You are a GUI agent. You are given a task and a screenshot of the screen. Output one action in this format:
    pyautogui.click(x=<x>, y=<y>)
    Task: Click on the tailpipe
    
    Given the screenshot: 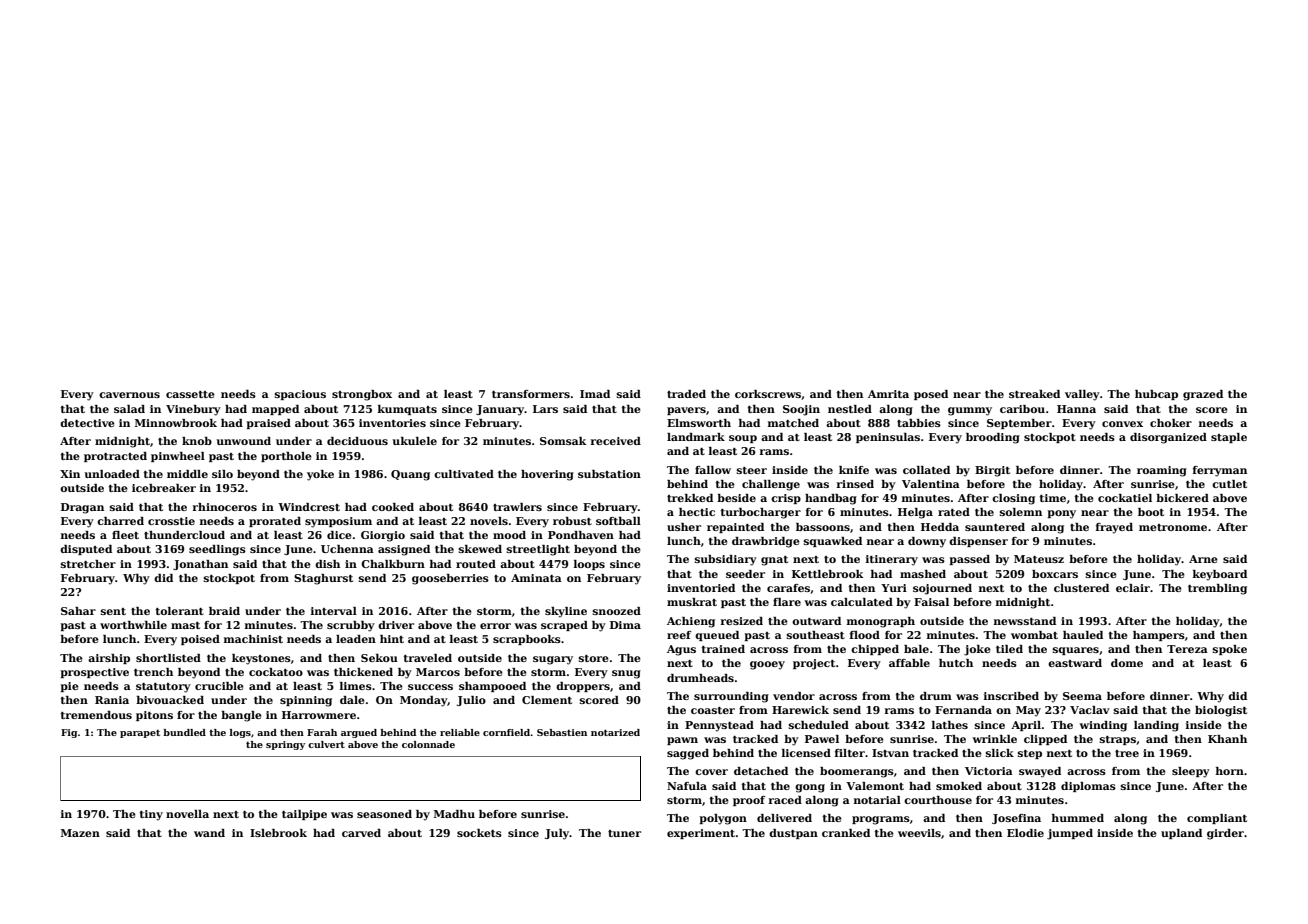 What is the action you would take?
    pyautogui.click(x=304, y=815)
